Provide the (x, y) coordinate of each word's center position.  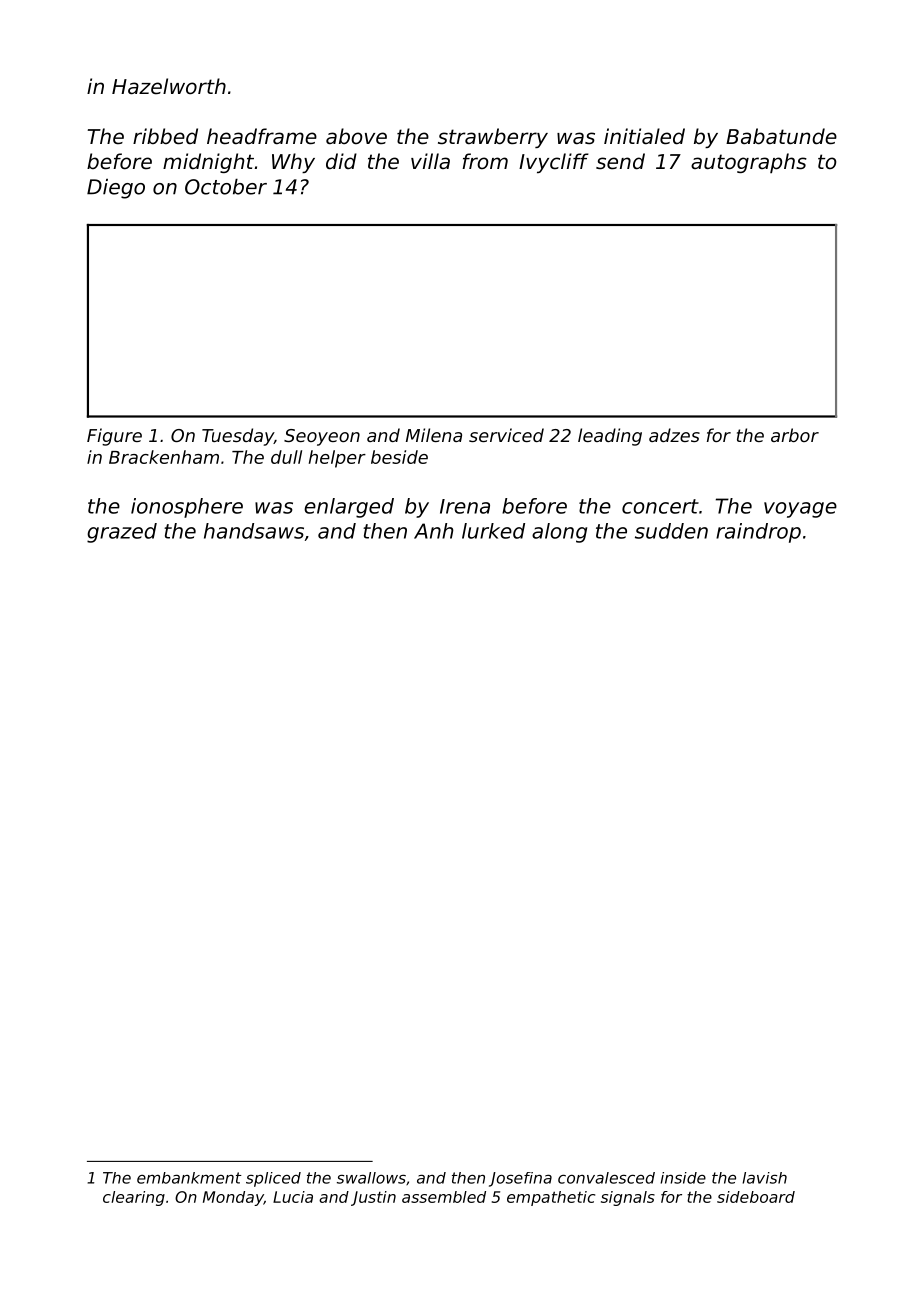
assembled (444, 1197)
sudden (671, 531)
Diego (116, 189)
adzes (674, 435)
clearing (134, 1198)
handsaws (254, 531)
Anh (434, 531)
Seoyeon (322, 437)
